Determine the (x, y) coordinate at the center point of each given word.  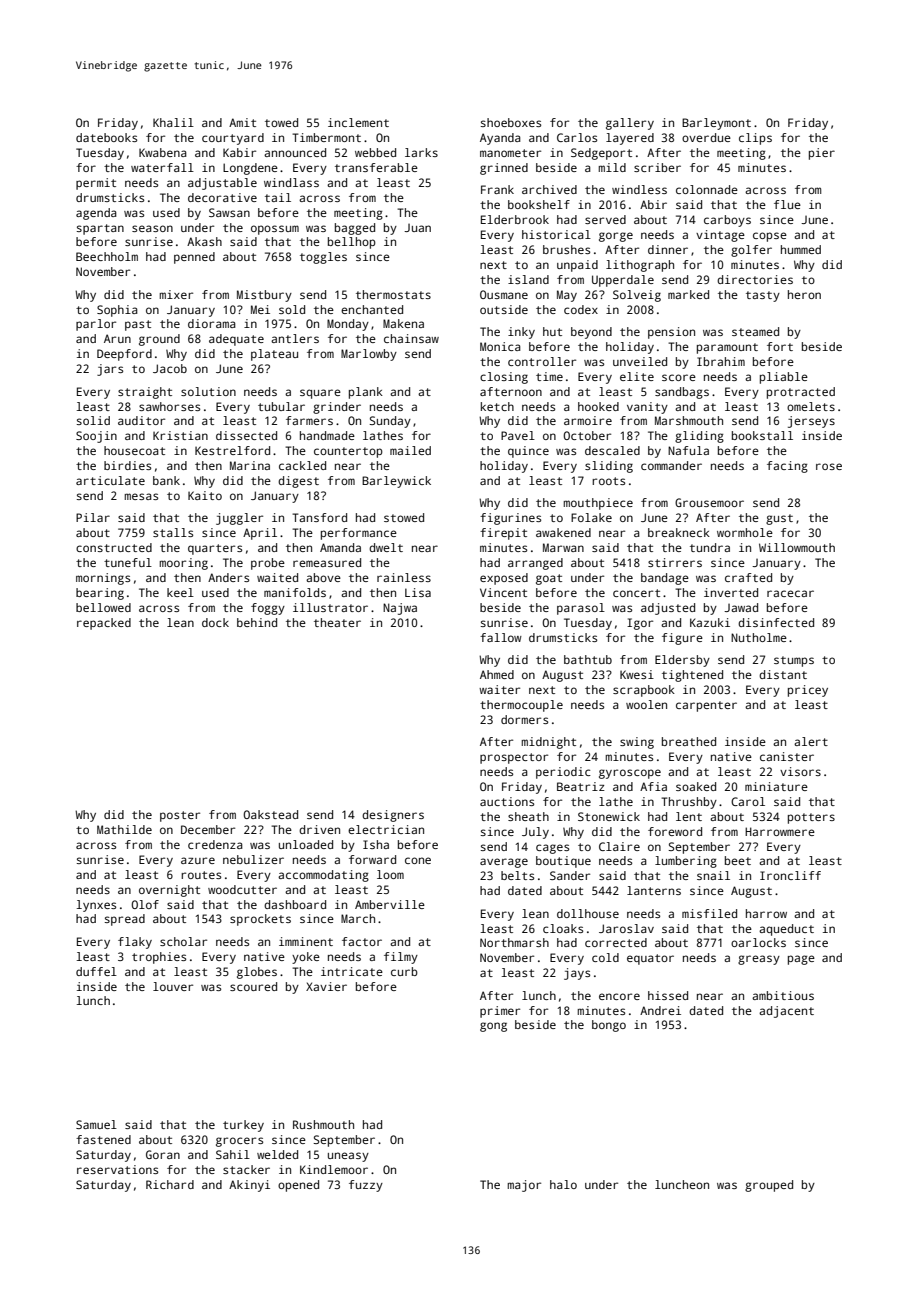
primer (500, 1012)
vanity (647, 408)
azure (198, 860)
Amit (242, 122)
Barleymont (716, 124)
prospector (514, 758)
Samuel (96, 1124)
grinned (504, 169)
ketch (497, 406)
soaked (696, 786)
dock (215, 622)
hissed (668, 995)
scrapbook (644, 691)
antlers (295, 338)
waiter (499, 689)
